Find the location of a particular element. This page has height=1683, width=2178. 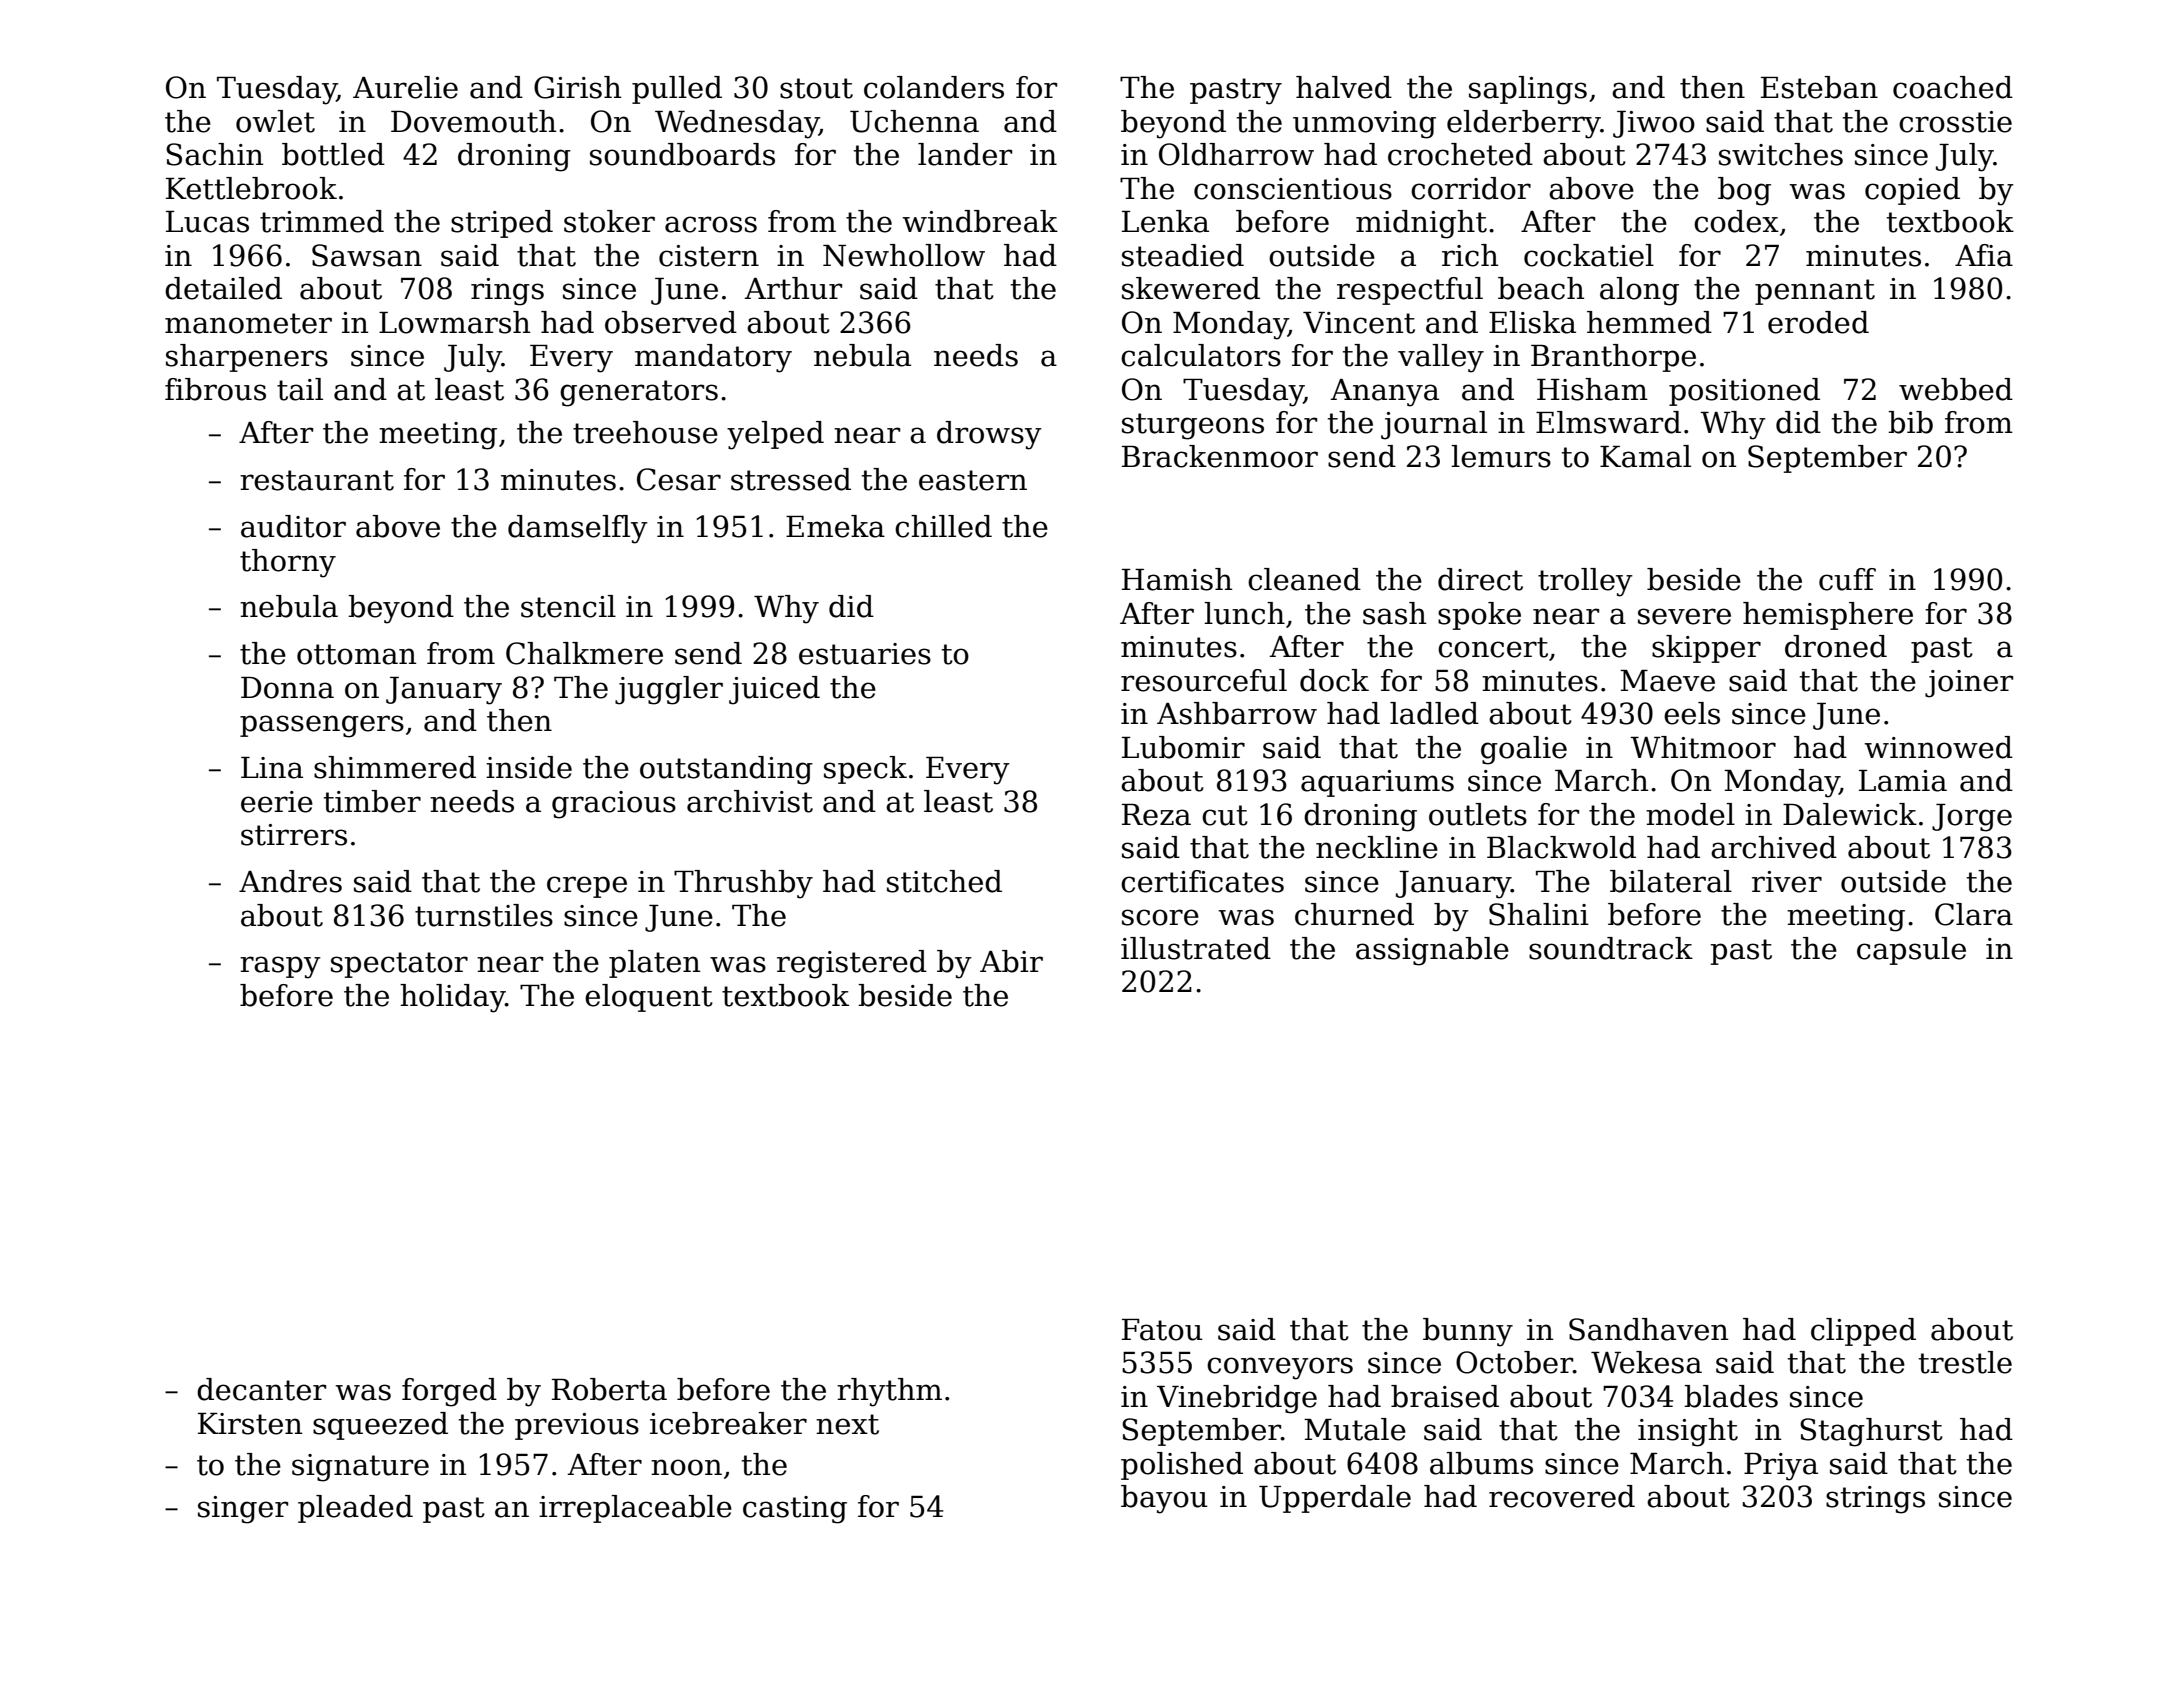

bunny is located at coordinates (1468, 1332).
